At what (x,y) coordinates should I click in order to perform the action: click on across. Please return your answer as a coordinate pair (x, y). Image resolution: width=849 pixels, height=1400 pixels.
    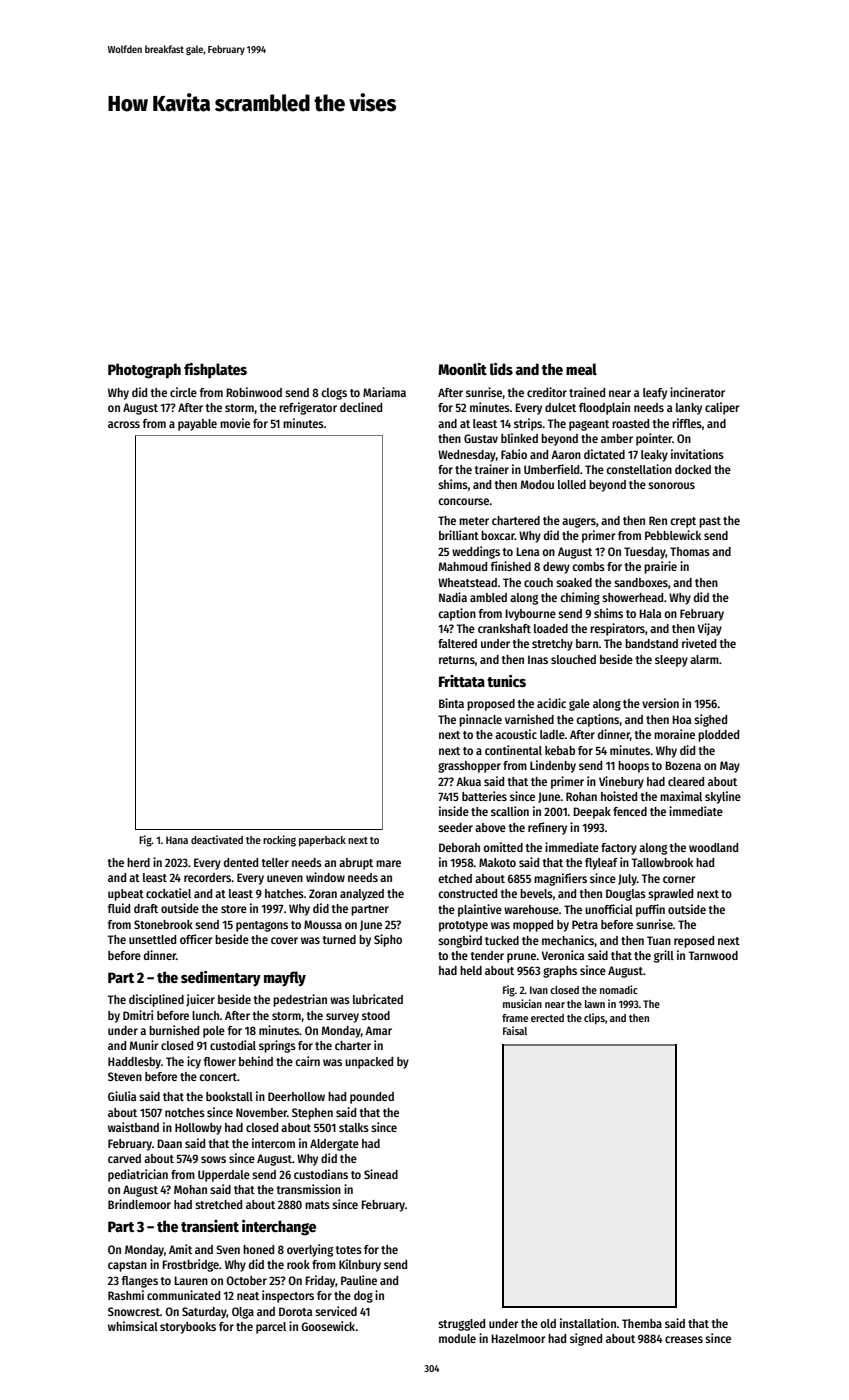
    Looking at the image, I should click on (124, 424).
